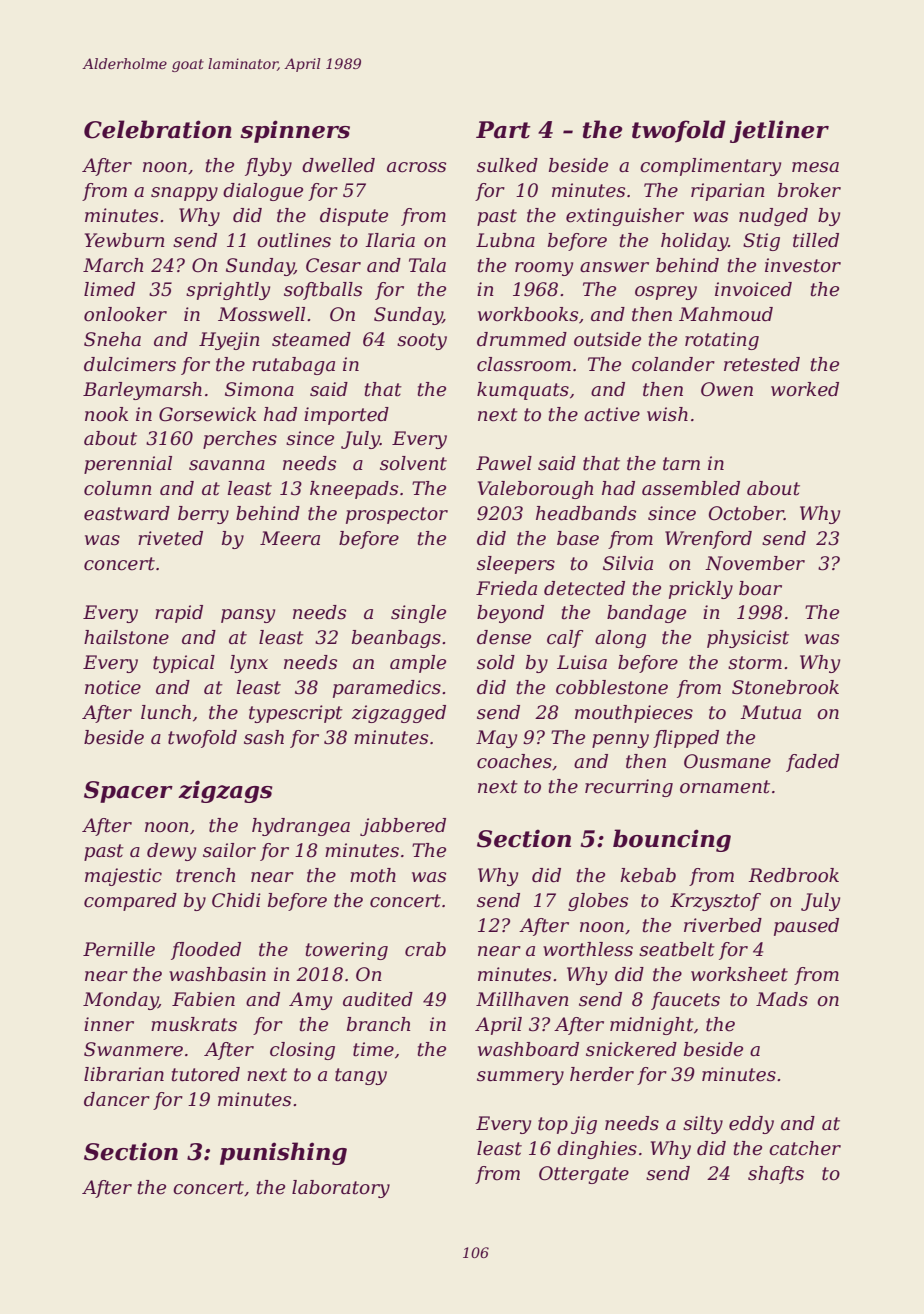 This screenshot has width=924, height=1314. Describe the element at coordinates (229, 850) in the screenshot. I see `sailor` at that location.
